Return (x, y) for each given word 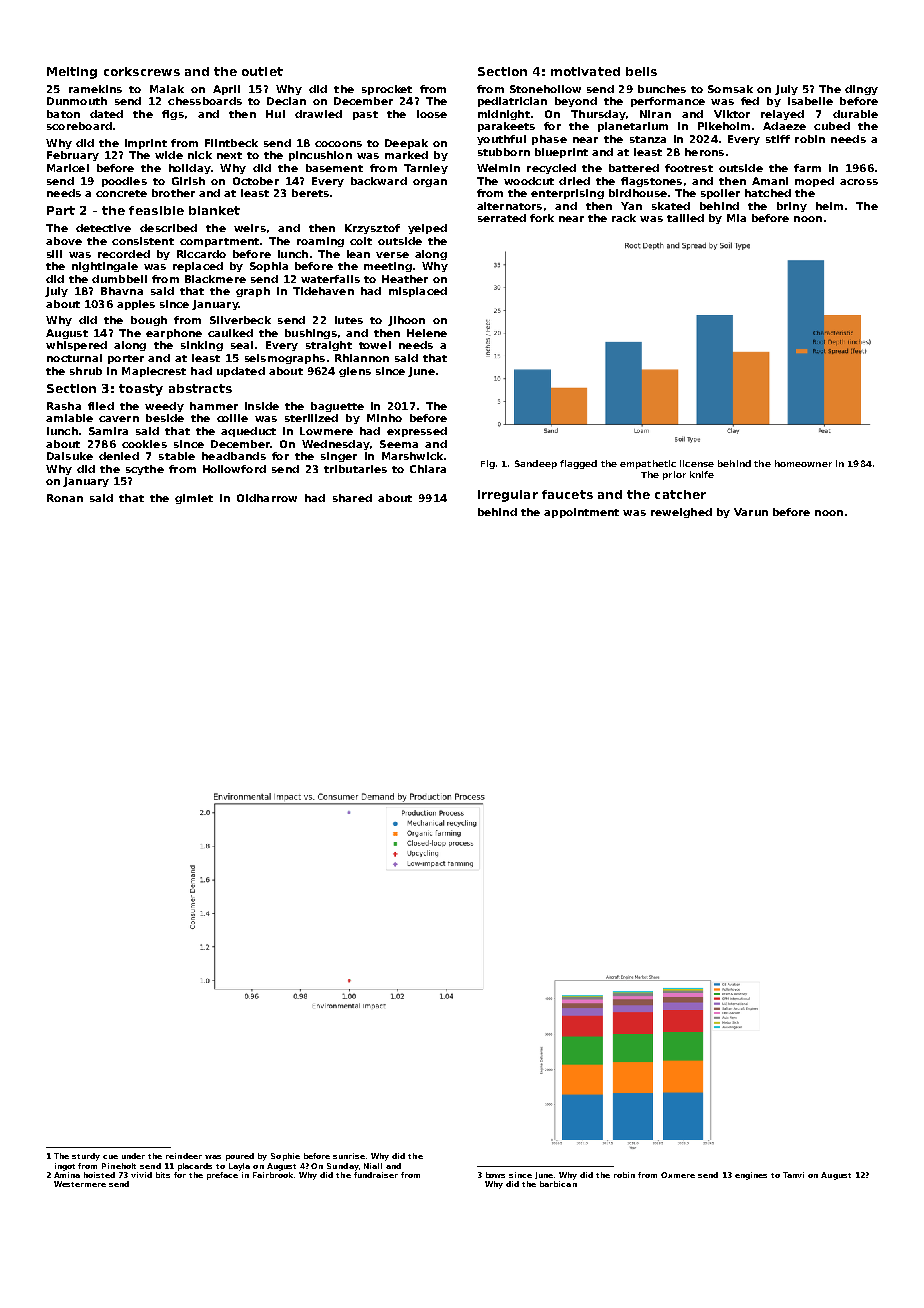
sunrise (349, 1156)
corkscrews (142, 71)
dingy (861, 90)
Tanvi (793, 1175)
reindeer (184, 1156)
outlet (262, 71)
